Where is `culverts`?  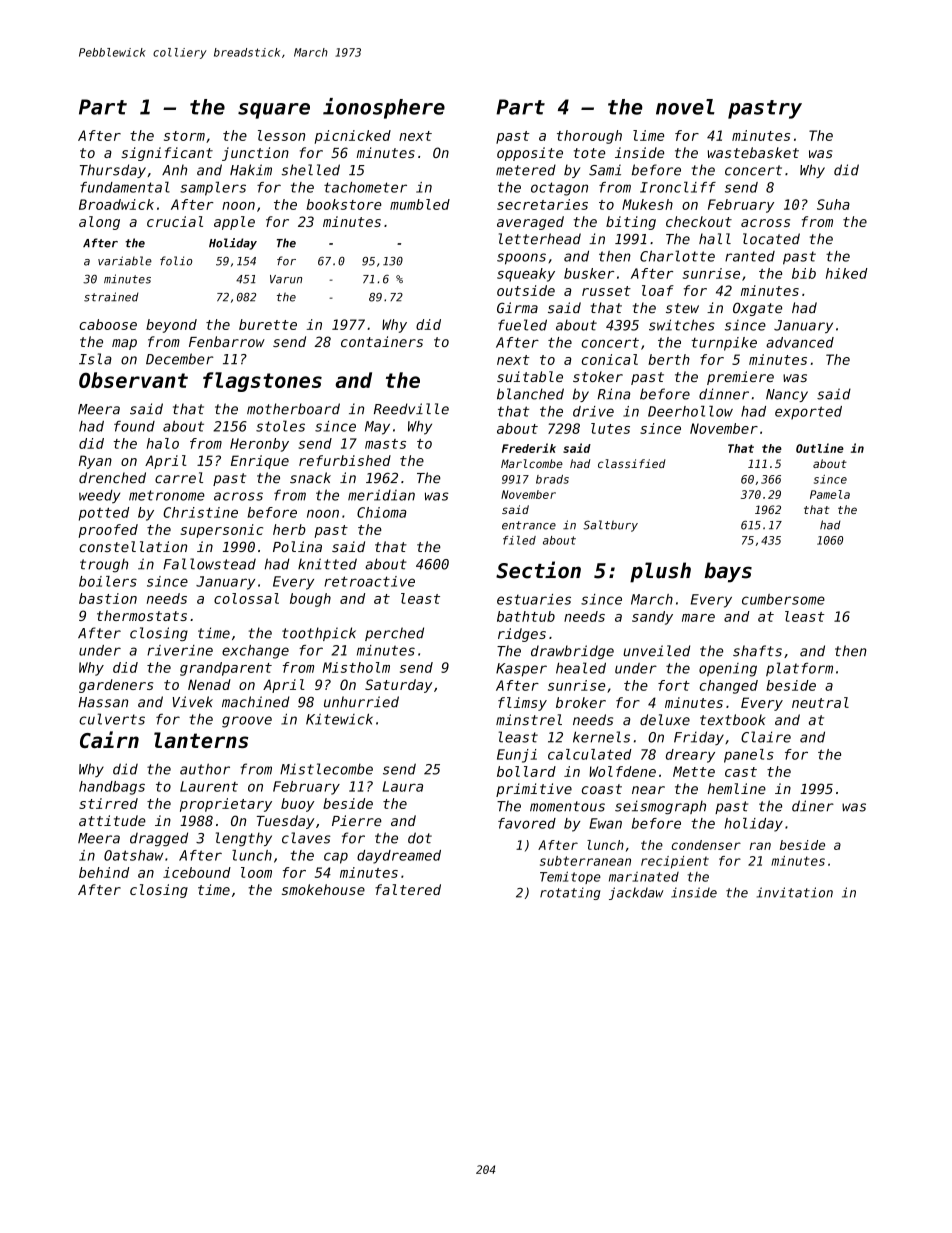 culverts is located at coordinates (112, 719).
